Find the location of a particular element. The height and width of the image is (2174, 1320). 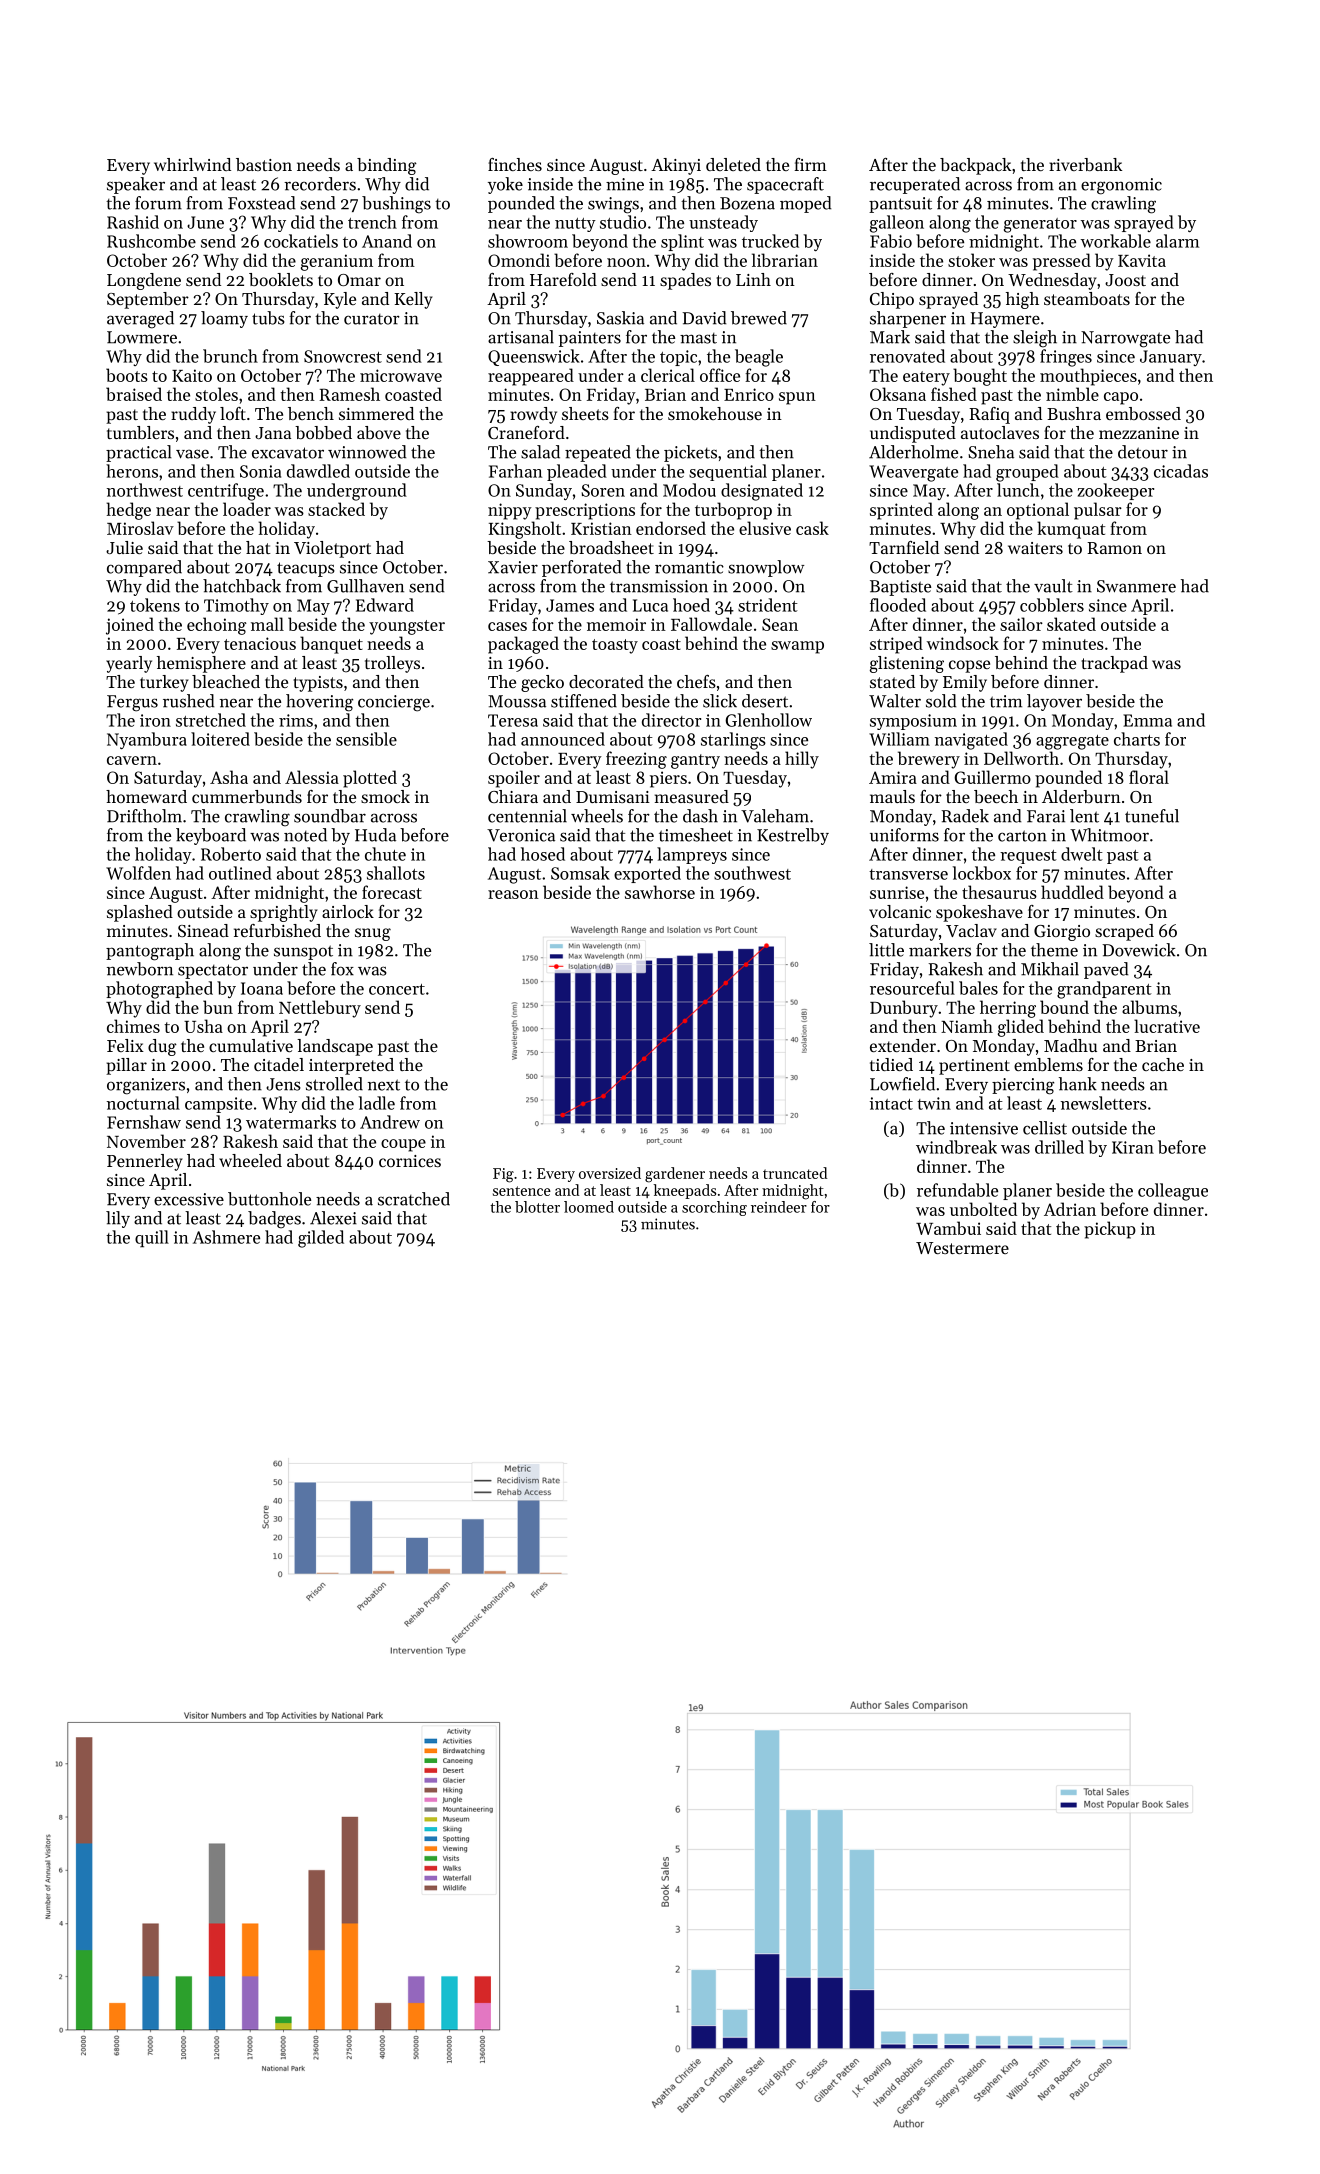

embossed is located at coordinates (1143, 413).
